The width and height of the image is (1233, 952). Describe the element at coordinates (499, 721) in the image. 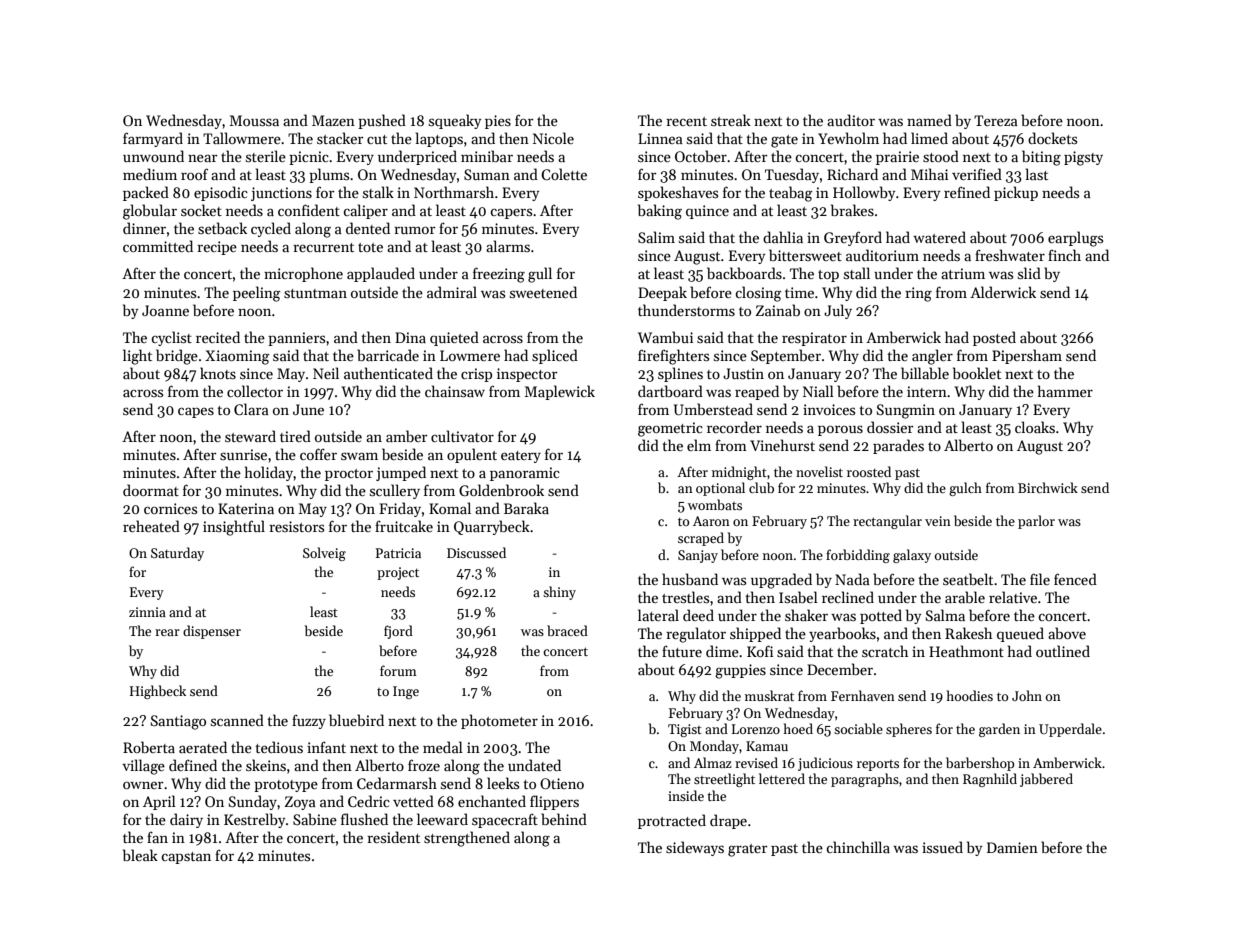

I see `photometer` at that location.
